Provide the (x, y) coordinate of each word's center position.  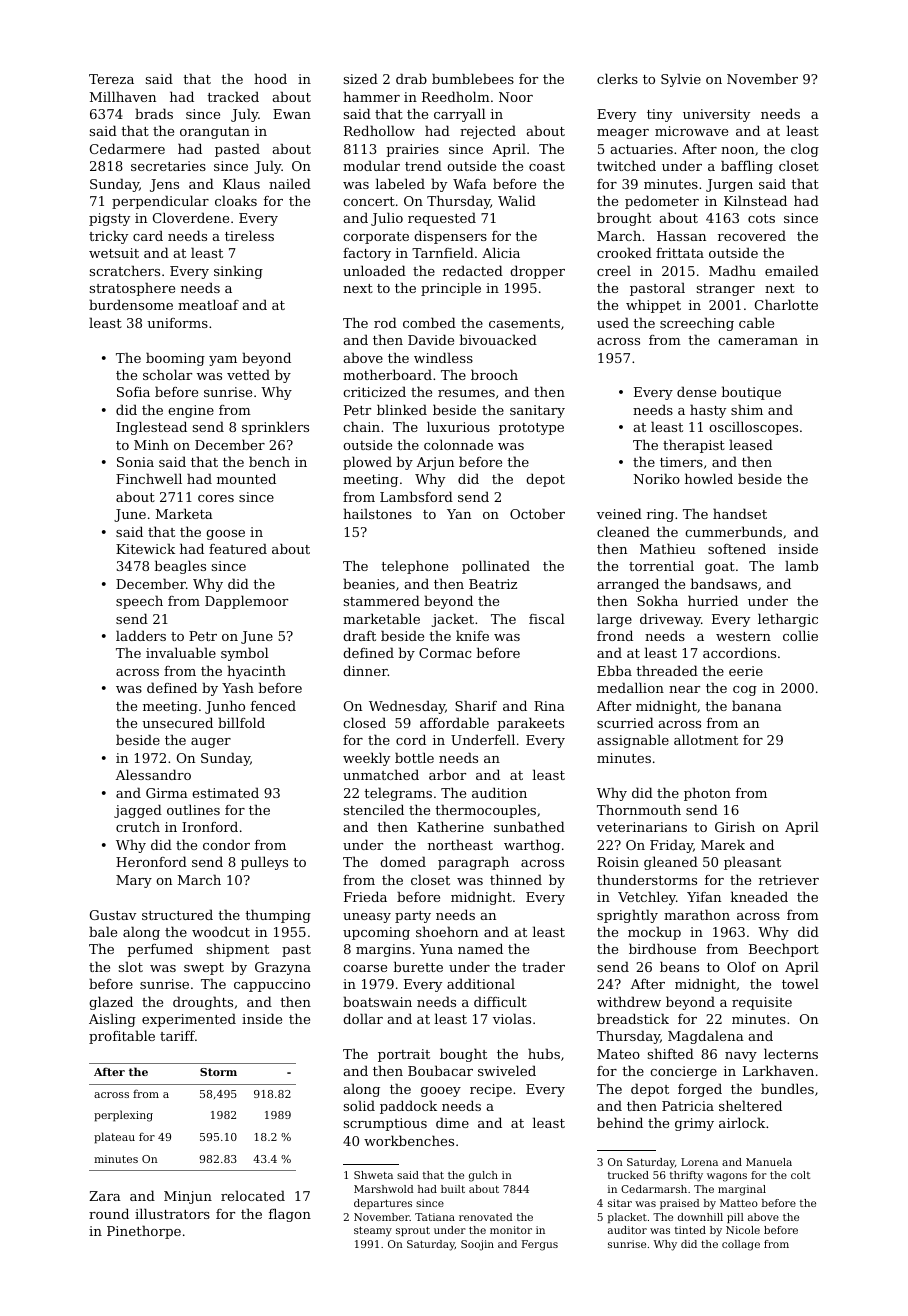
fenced (273, 705)
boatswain (377, 1001)
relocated (253, 1195)
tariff (177, 1036)
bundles (787, 1088)
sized (361, 78)
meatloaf (208, 304)
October (537, 513)
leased (751, 444)
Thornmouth (639, 809)
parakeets (530, 724)
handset (740, 513)
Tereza (111, 79)
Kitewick (145, 548)
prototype (531, 429)
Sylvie (681, 80)
